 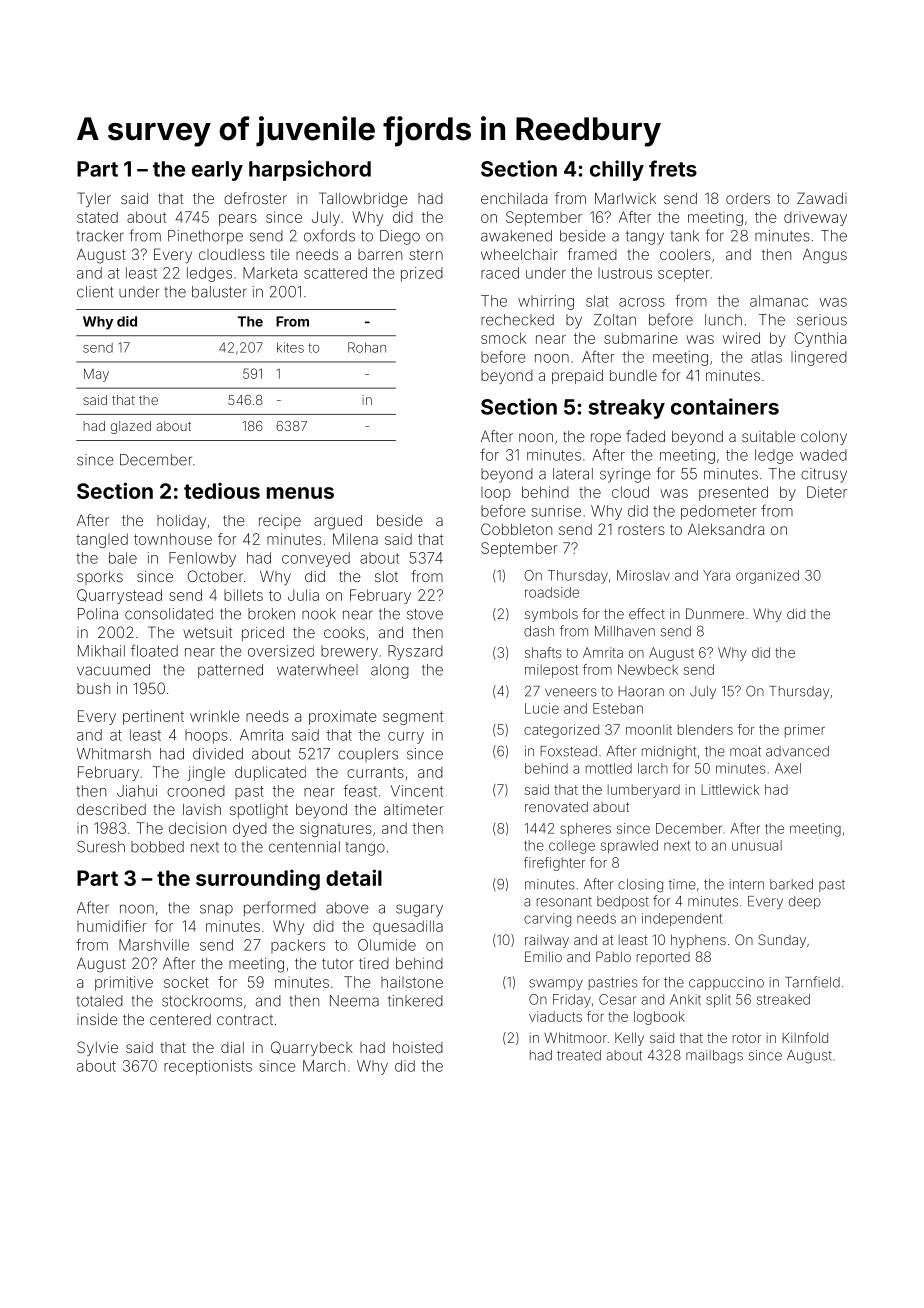 I want to click on Vincent, so click(x=417, y=791).
